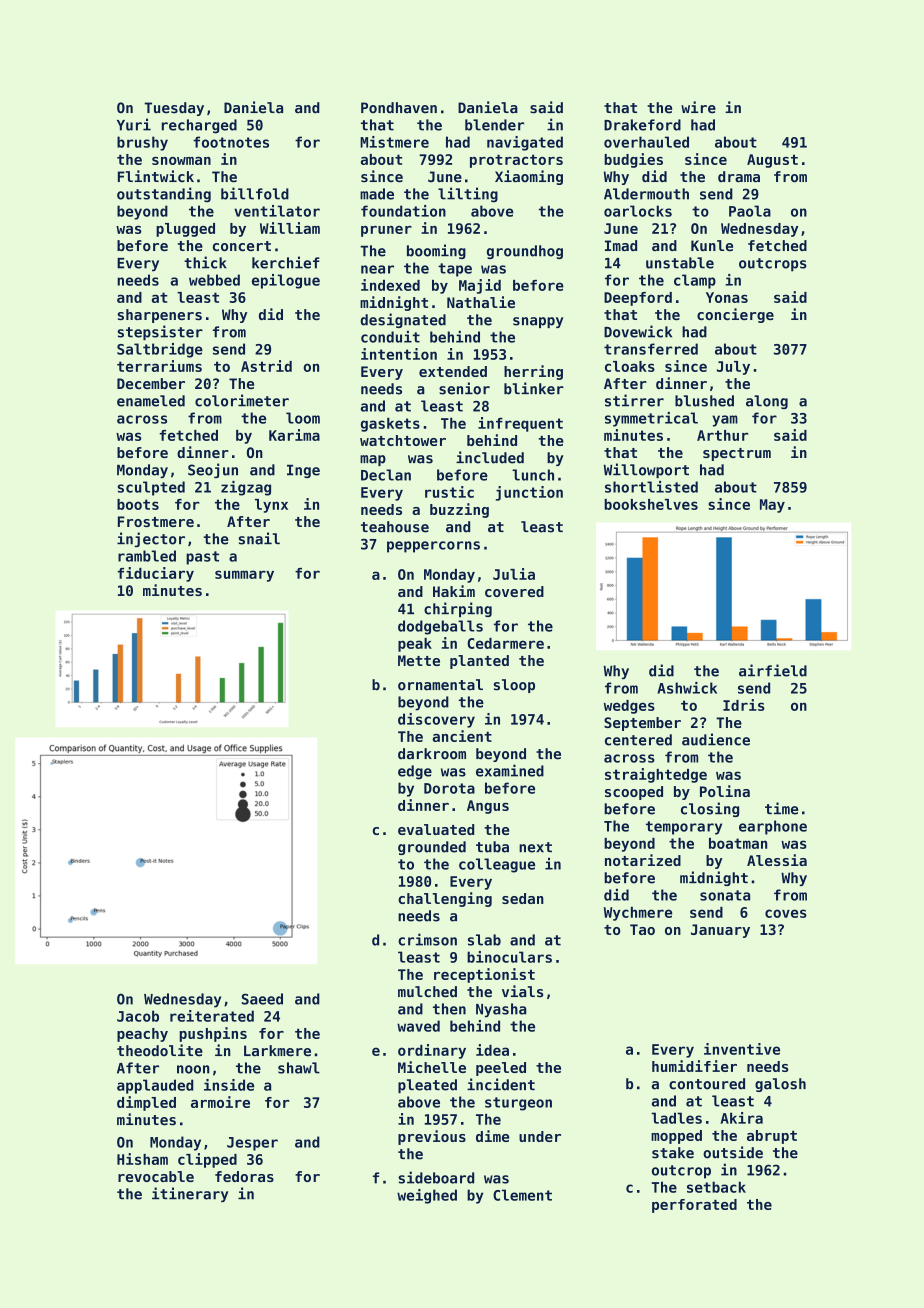  Describe the element at coordinates (155, 574) in the screenshot. I see `fiduciary` at that location.
